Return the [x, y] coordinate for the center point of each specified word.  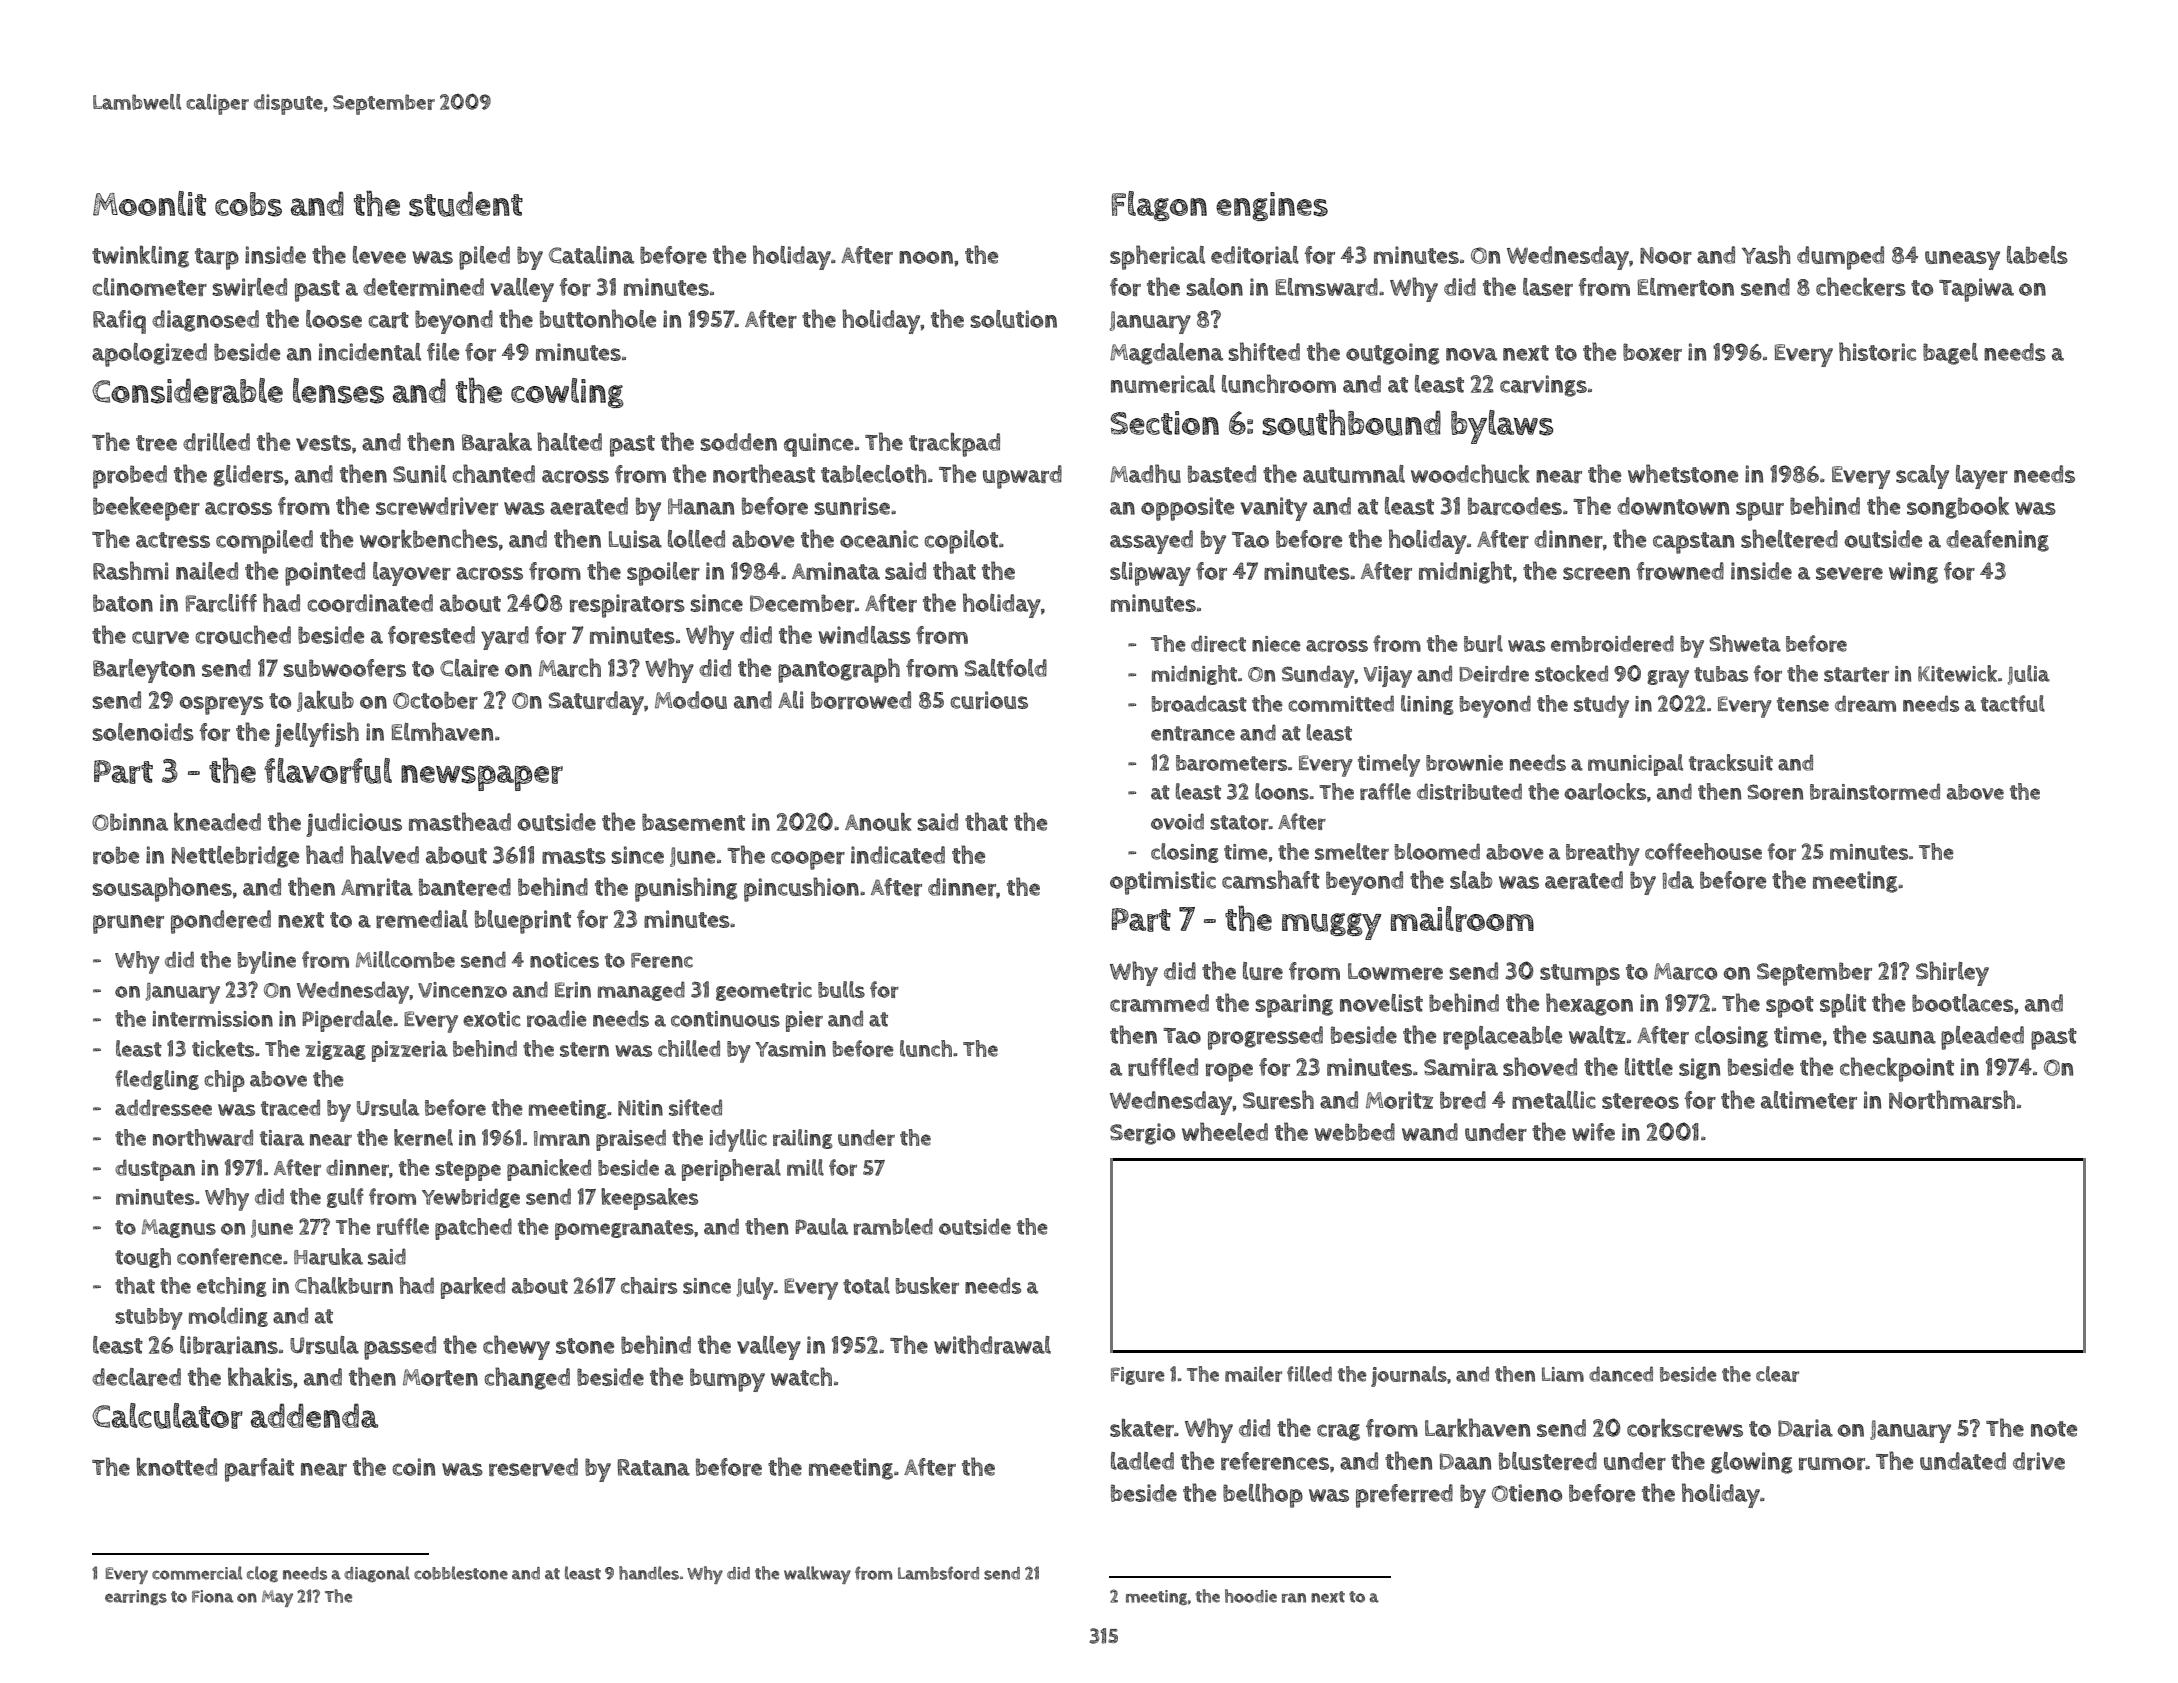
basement [693, 822]
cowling [567, 393]
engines [1272, 206]
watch [801, 1376]
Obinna [130, 822]
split [1843, 1006]
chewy [516, 1347]
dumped [1840, 258]
